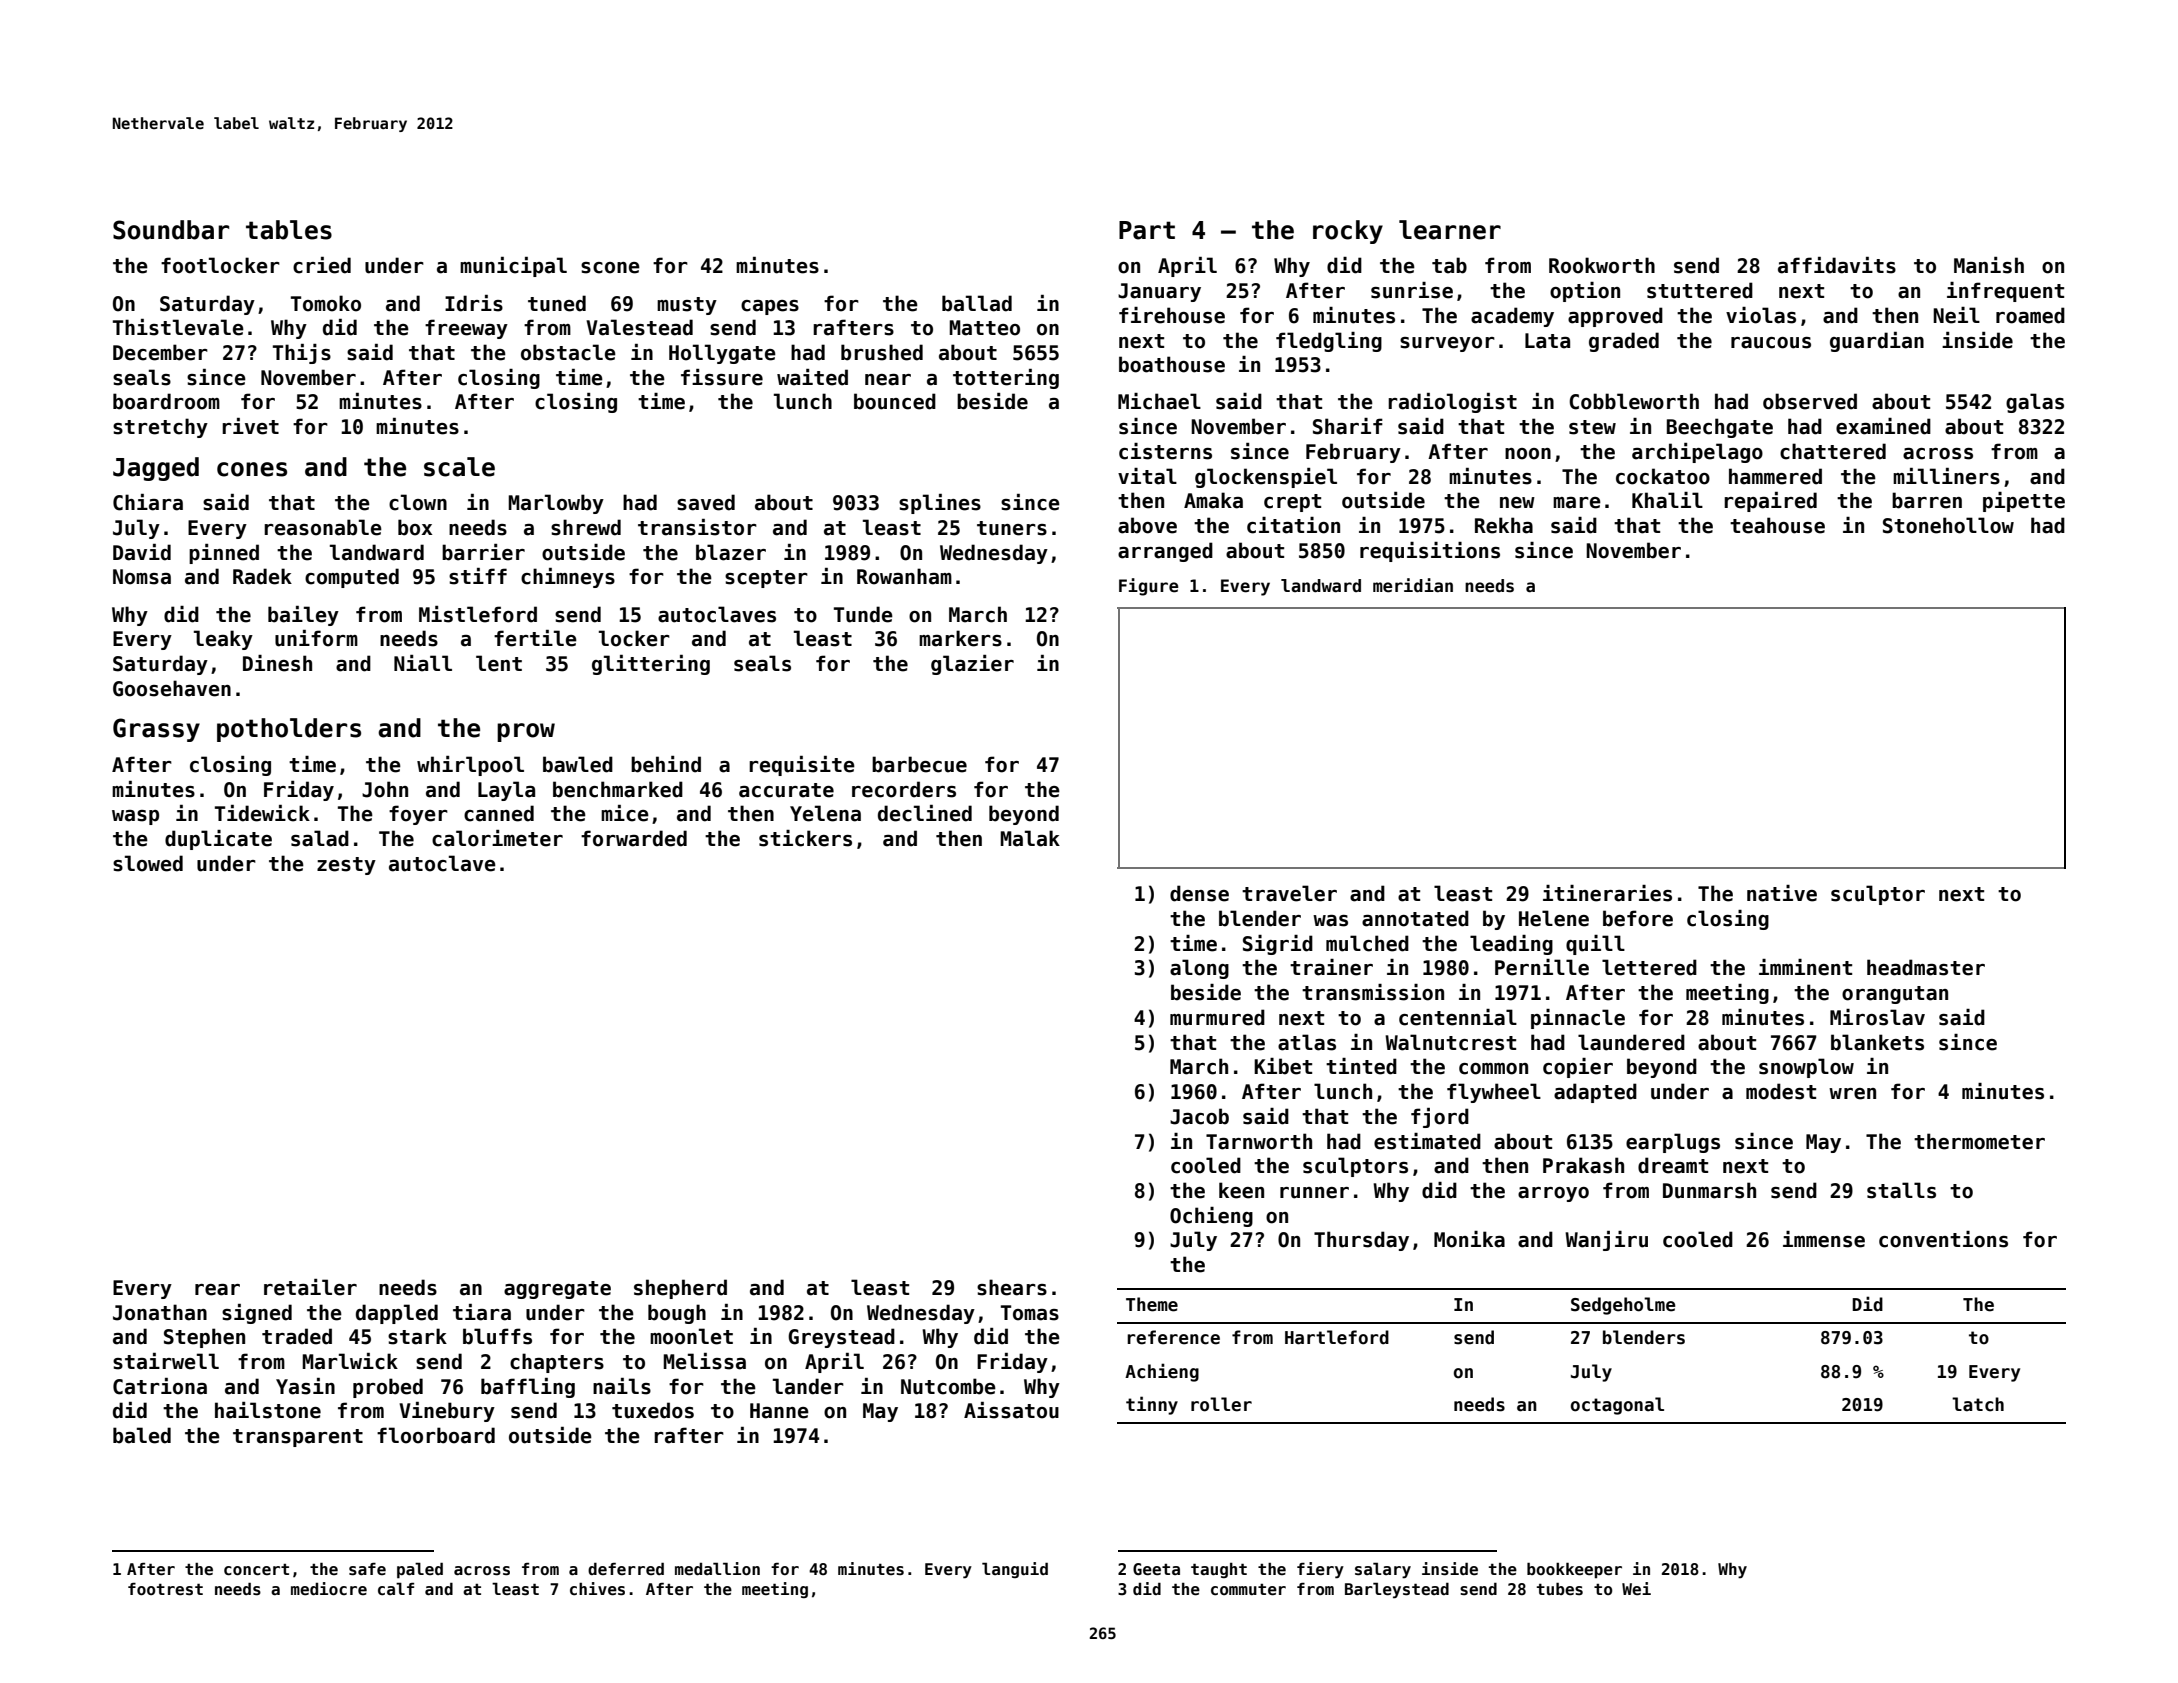 Image resolution: width=2178 pixels, height=1683 pixels. Describe the element at coordinates (420, 1570) in the screenshot. I see `paled` at that location.
